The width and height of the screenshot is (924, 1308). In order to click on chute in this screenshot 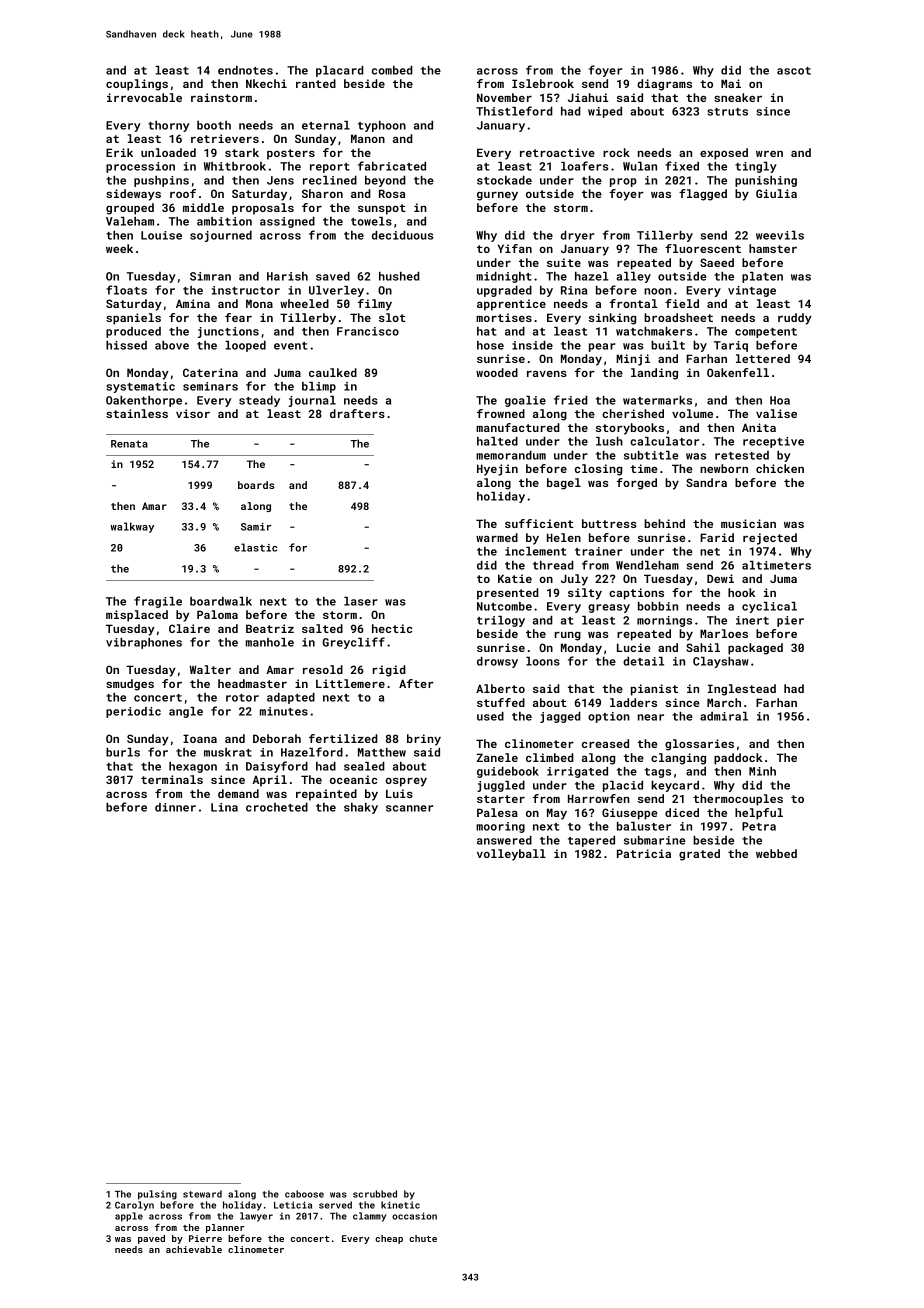, I will do `click(423, 1238)`.
